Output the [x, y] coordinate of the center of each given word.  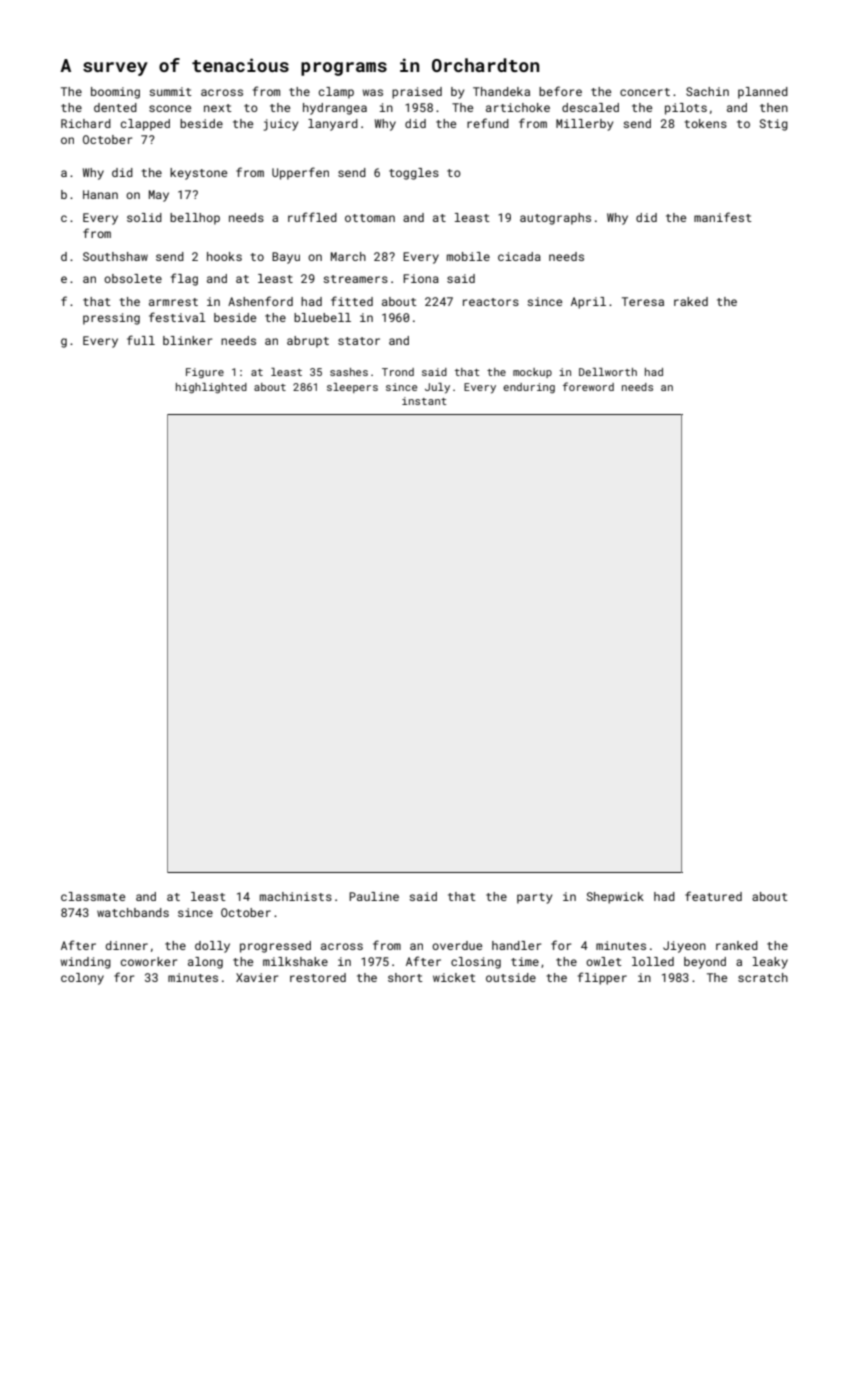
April [588, 303]
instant [424, 401]
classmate [93, 896]
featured [713, 896]
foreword [588, 386]
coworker [149, 961]
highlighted [211, 388]
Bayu [286, 258]
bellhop [195, 219]
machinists [296, 896]
